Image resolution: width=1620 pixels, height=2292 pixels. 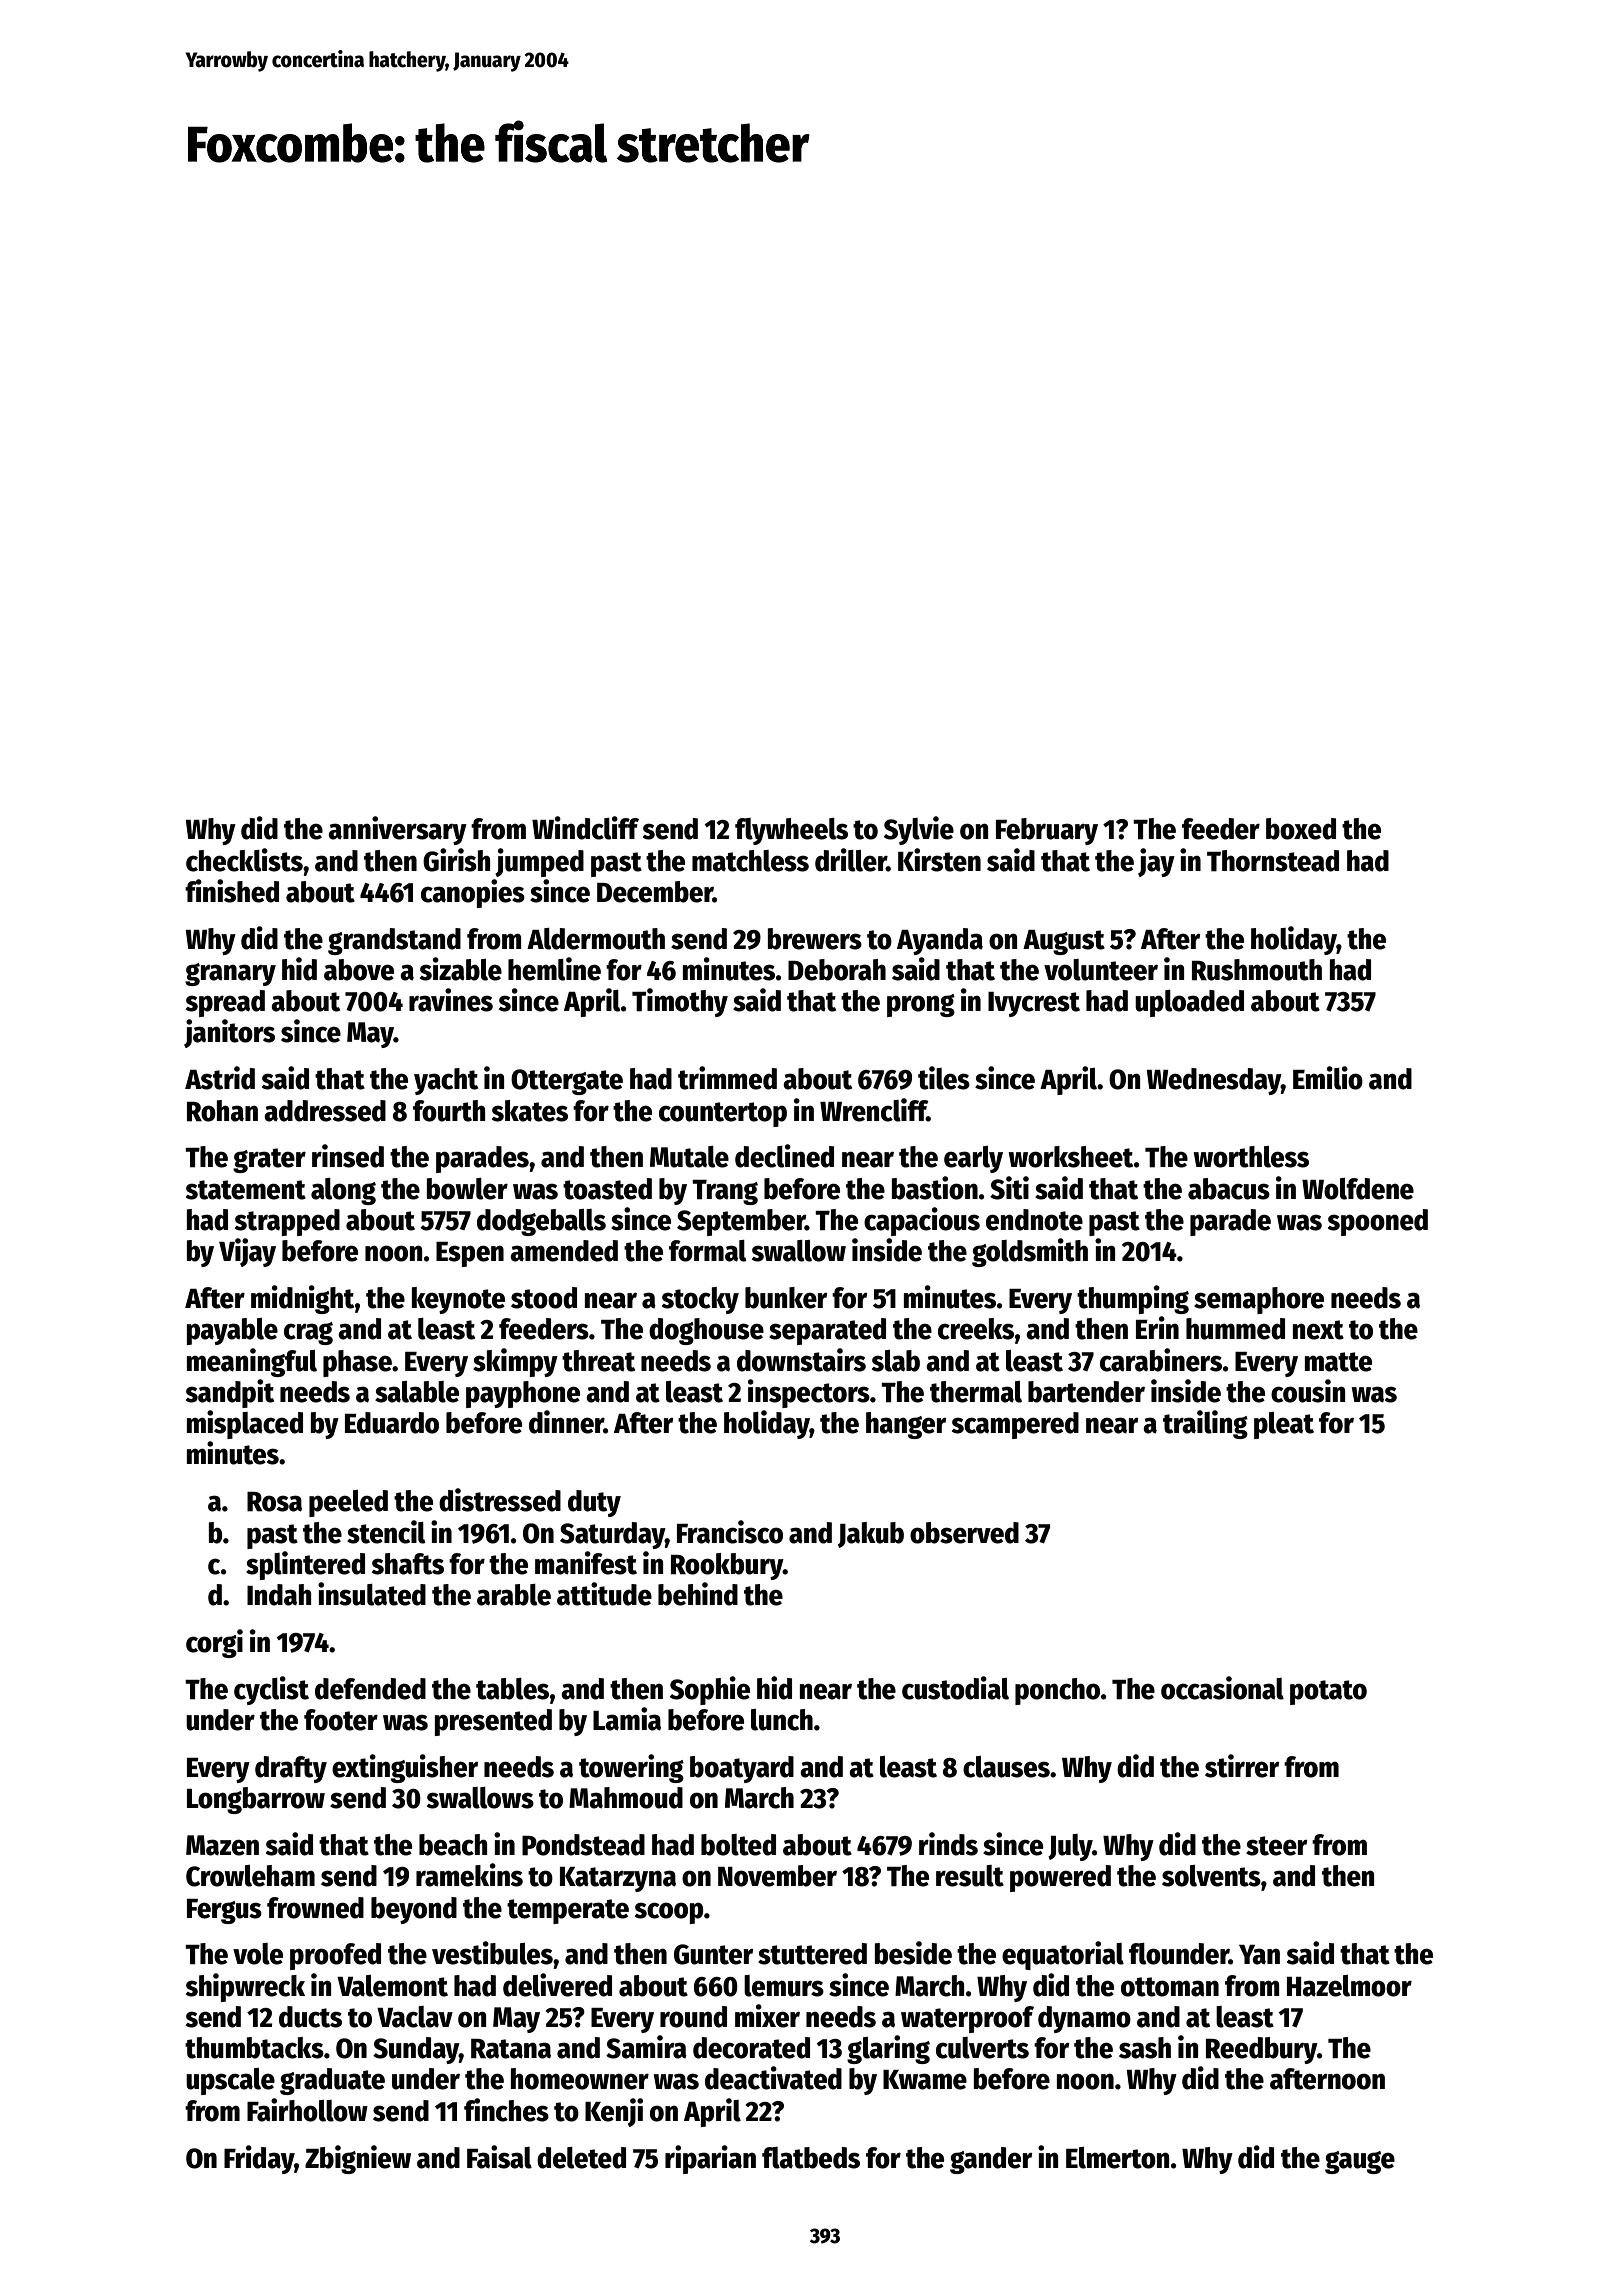 What do you see at coordinates (303, 1299) in the document?
I see `midnight` at bounding box center [303, 1299].
